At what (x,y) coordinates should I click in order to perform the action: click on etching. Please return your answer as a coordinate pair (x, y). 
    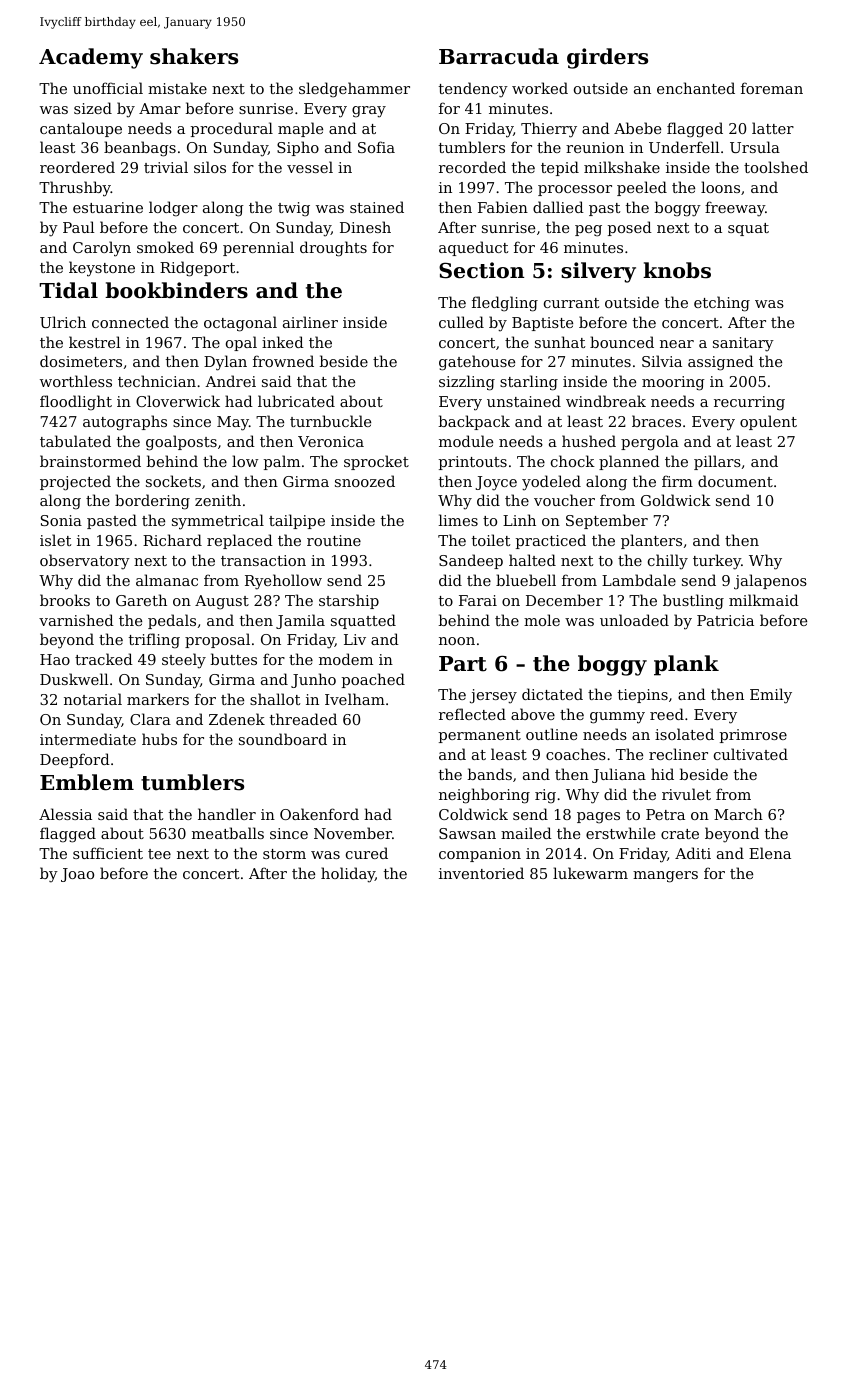
    Looking at the image, I should click on (722, 304).
